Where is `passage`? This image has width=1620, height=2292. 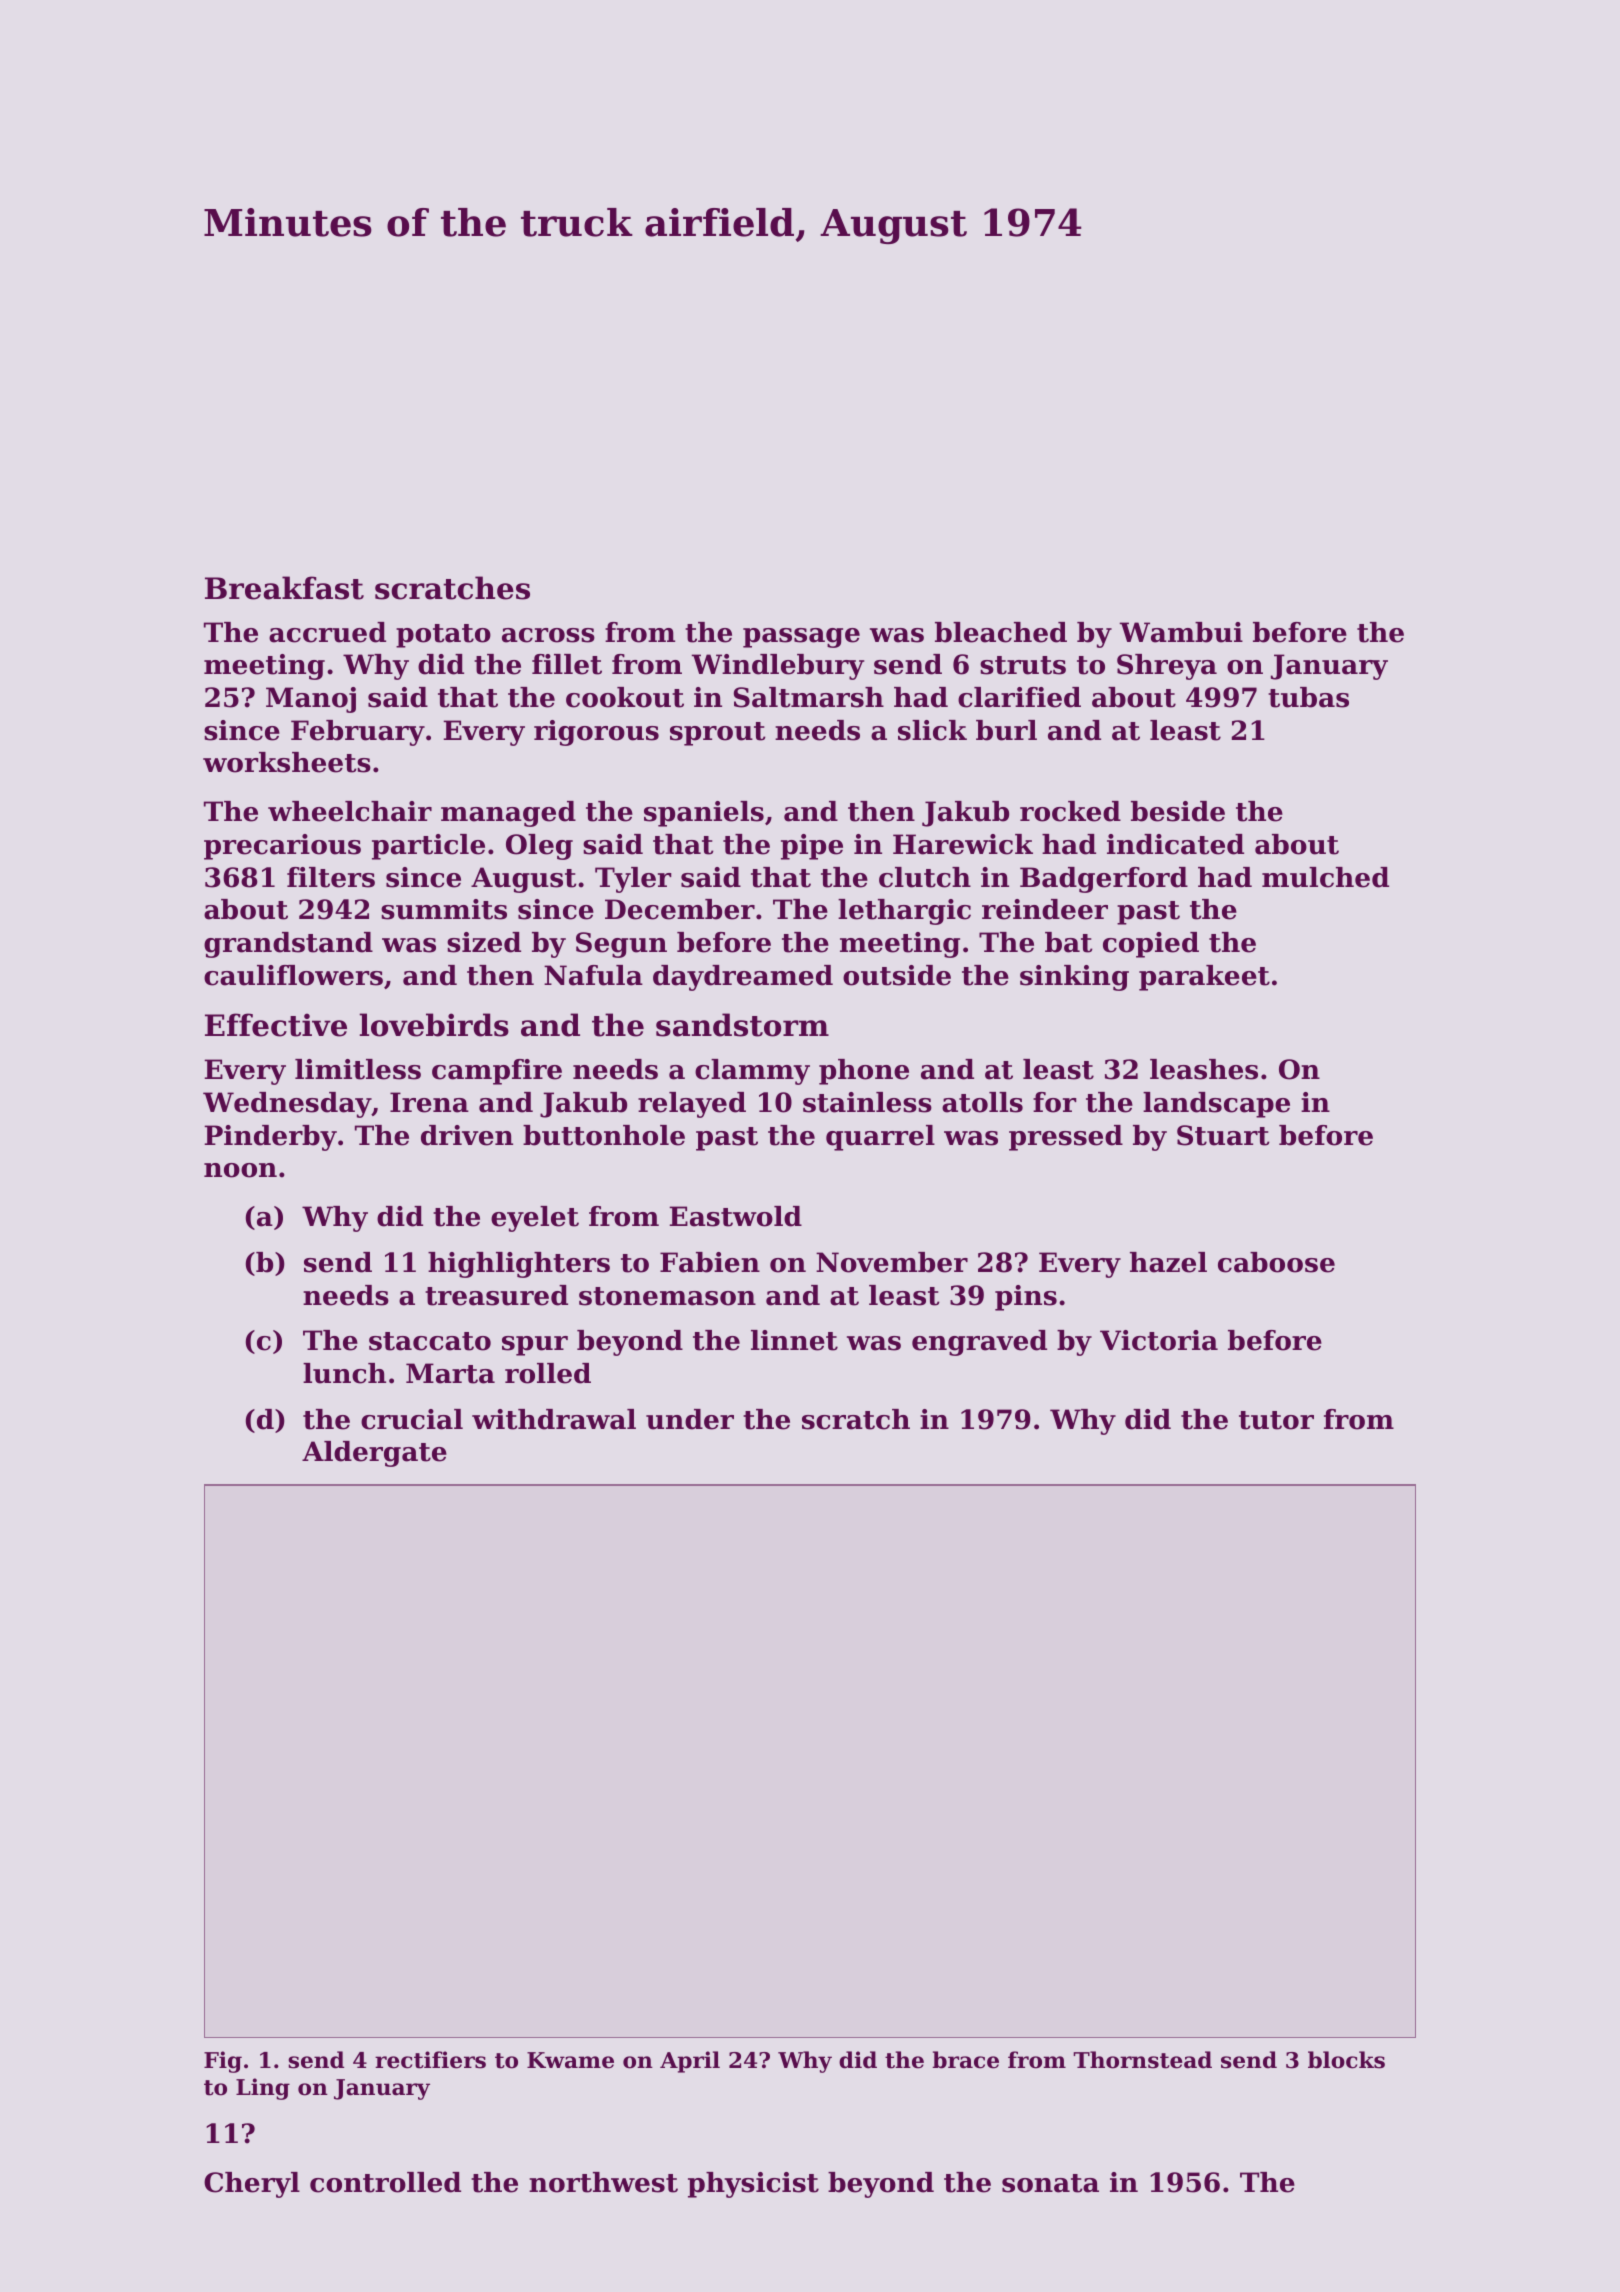 passage is located at coordinates (801, 638).
